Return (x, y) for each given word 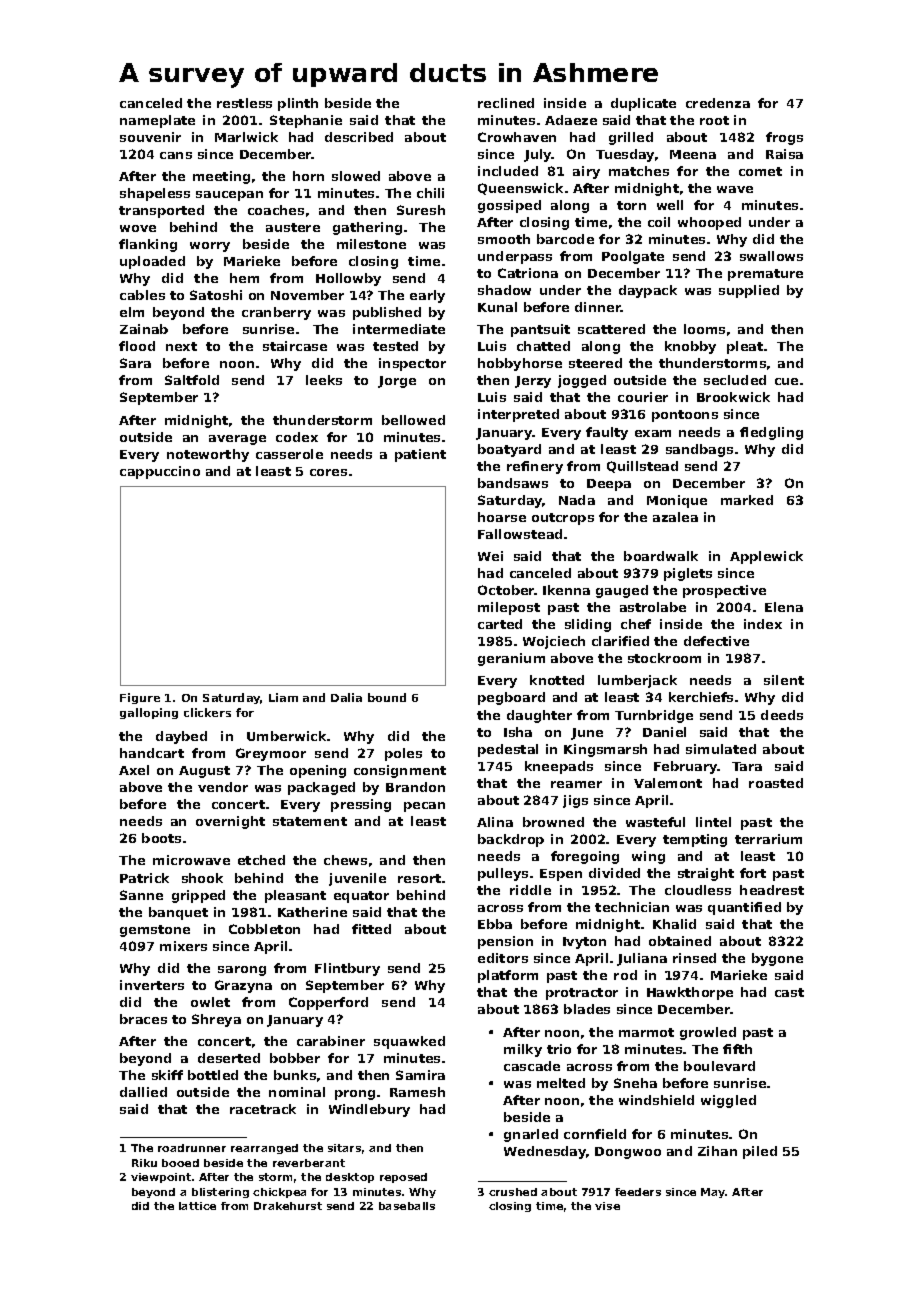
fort (753, 873)
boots (161, 838)
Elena (784, 607)
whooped (709, 223)
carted (500, 624)
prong (355, 1095)
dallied (143, 1092)
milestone (371, 244)
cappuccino (160, 472)
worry (210, 247)
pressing (361, 805)
